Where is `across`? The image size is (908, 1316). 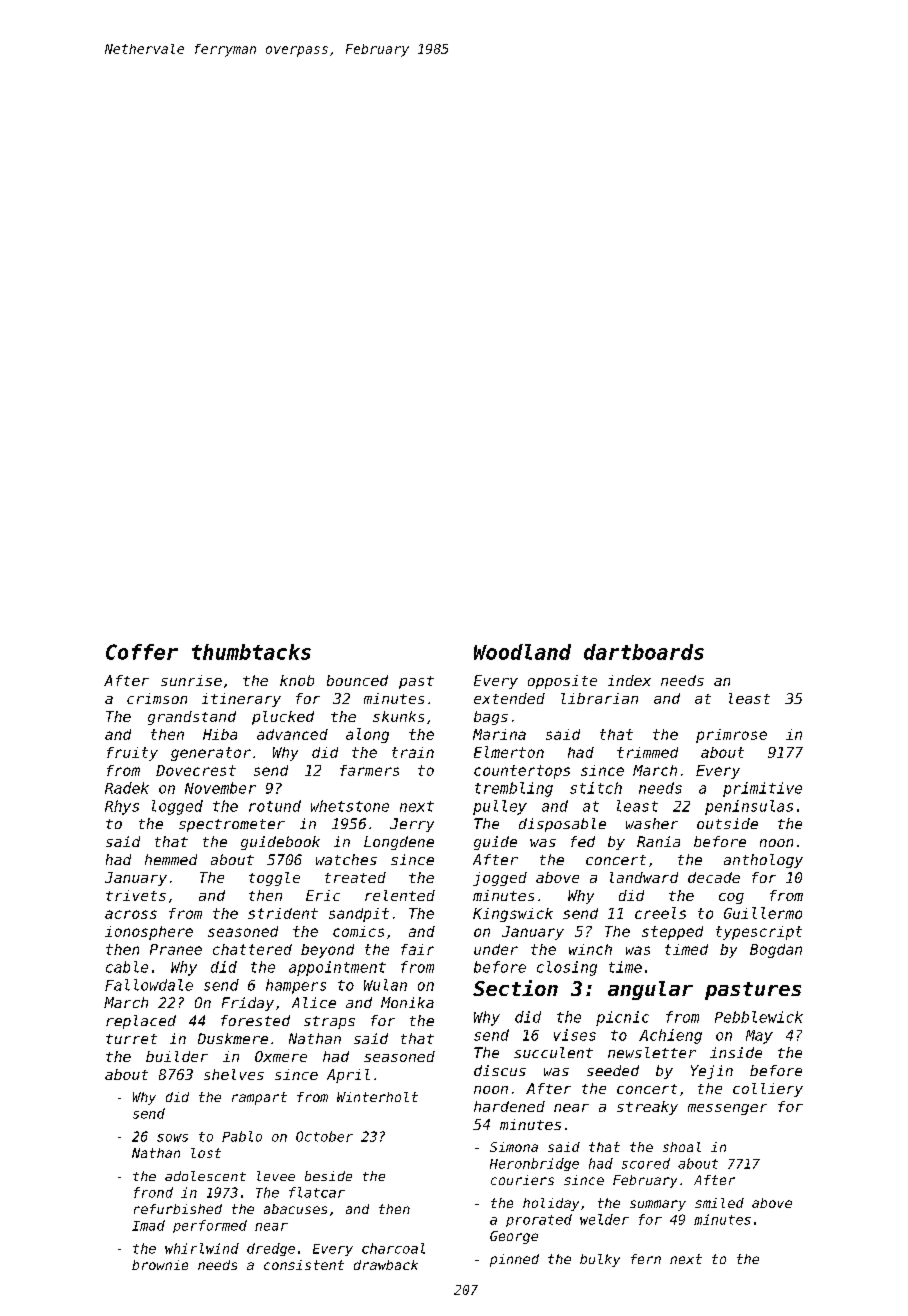 across is located at coordinates (131, 914).
